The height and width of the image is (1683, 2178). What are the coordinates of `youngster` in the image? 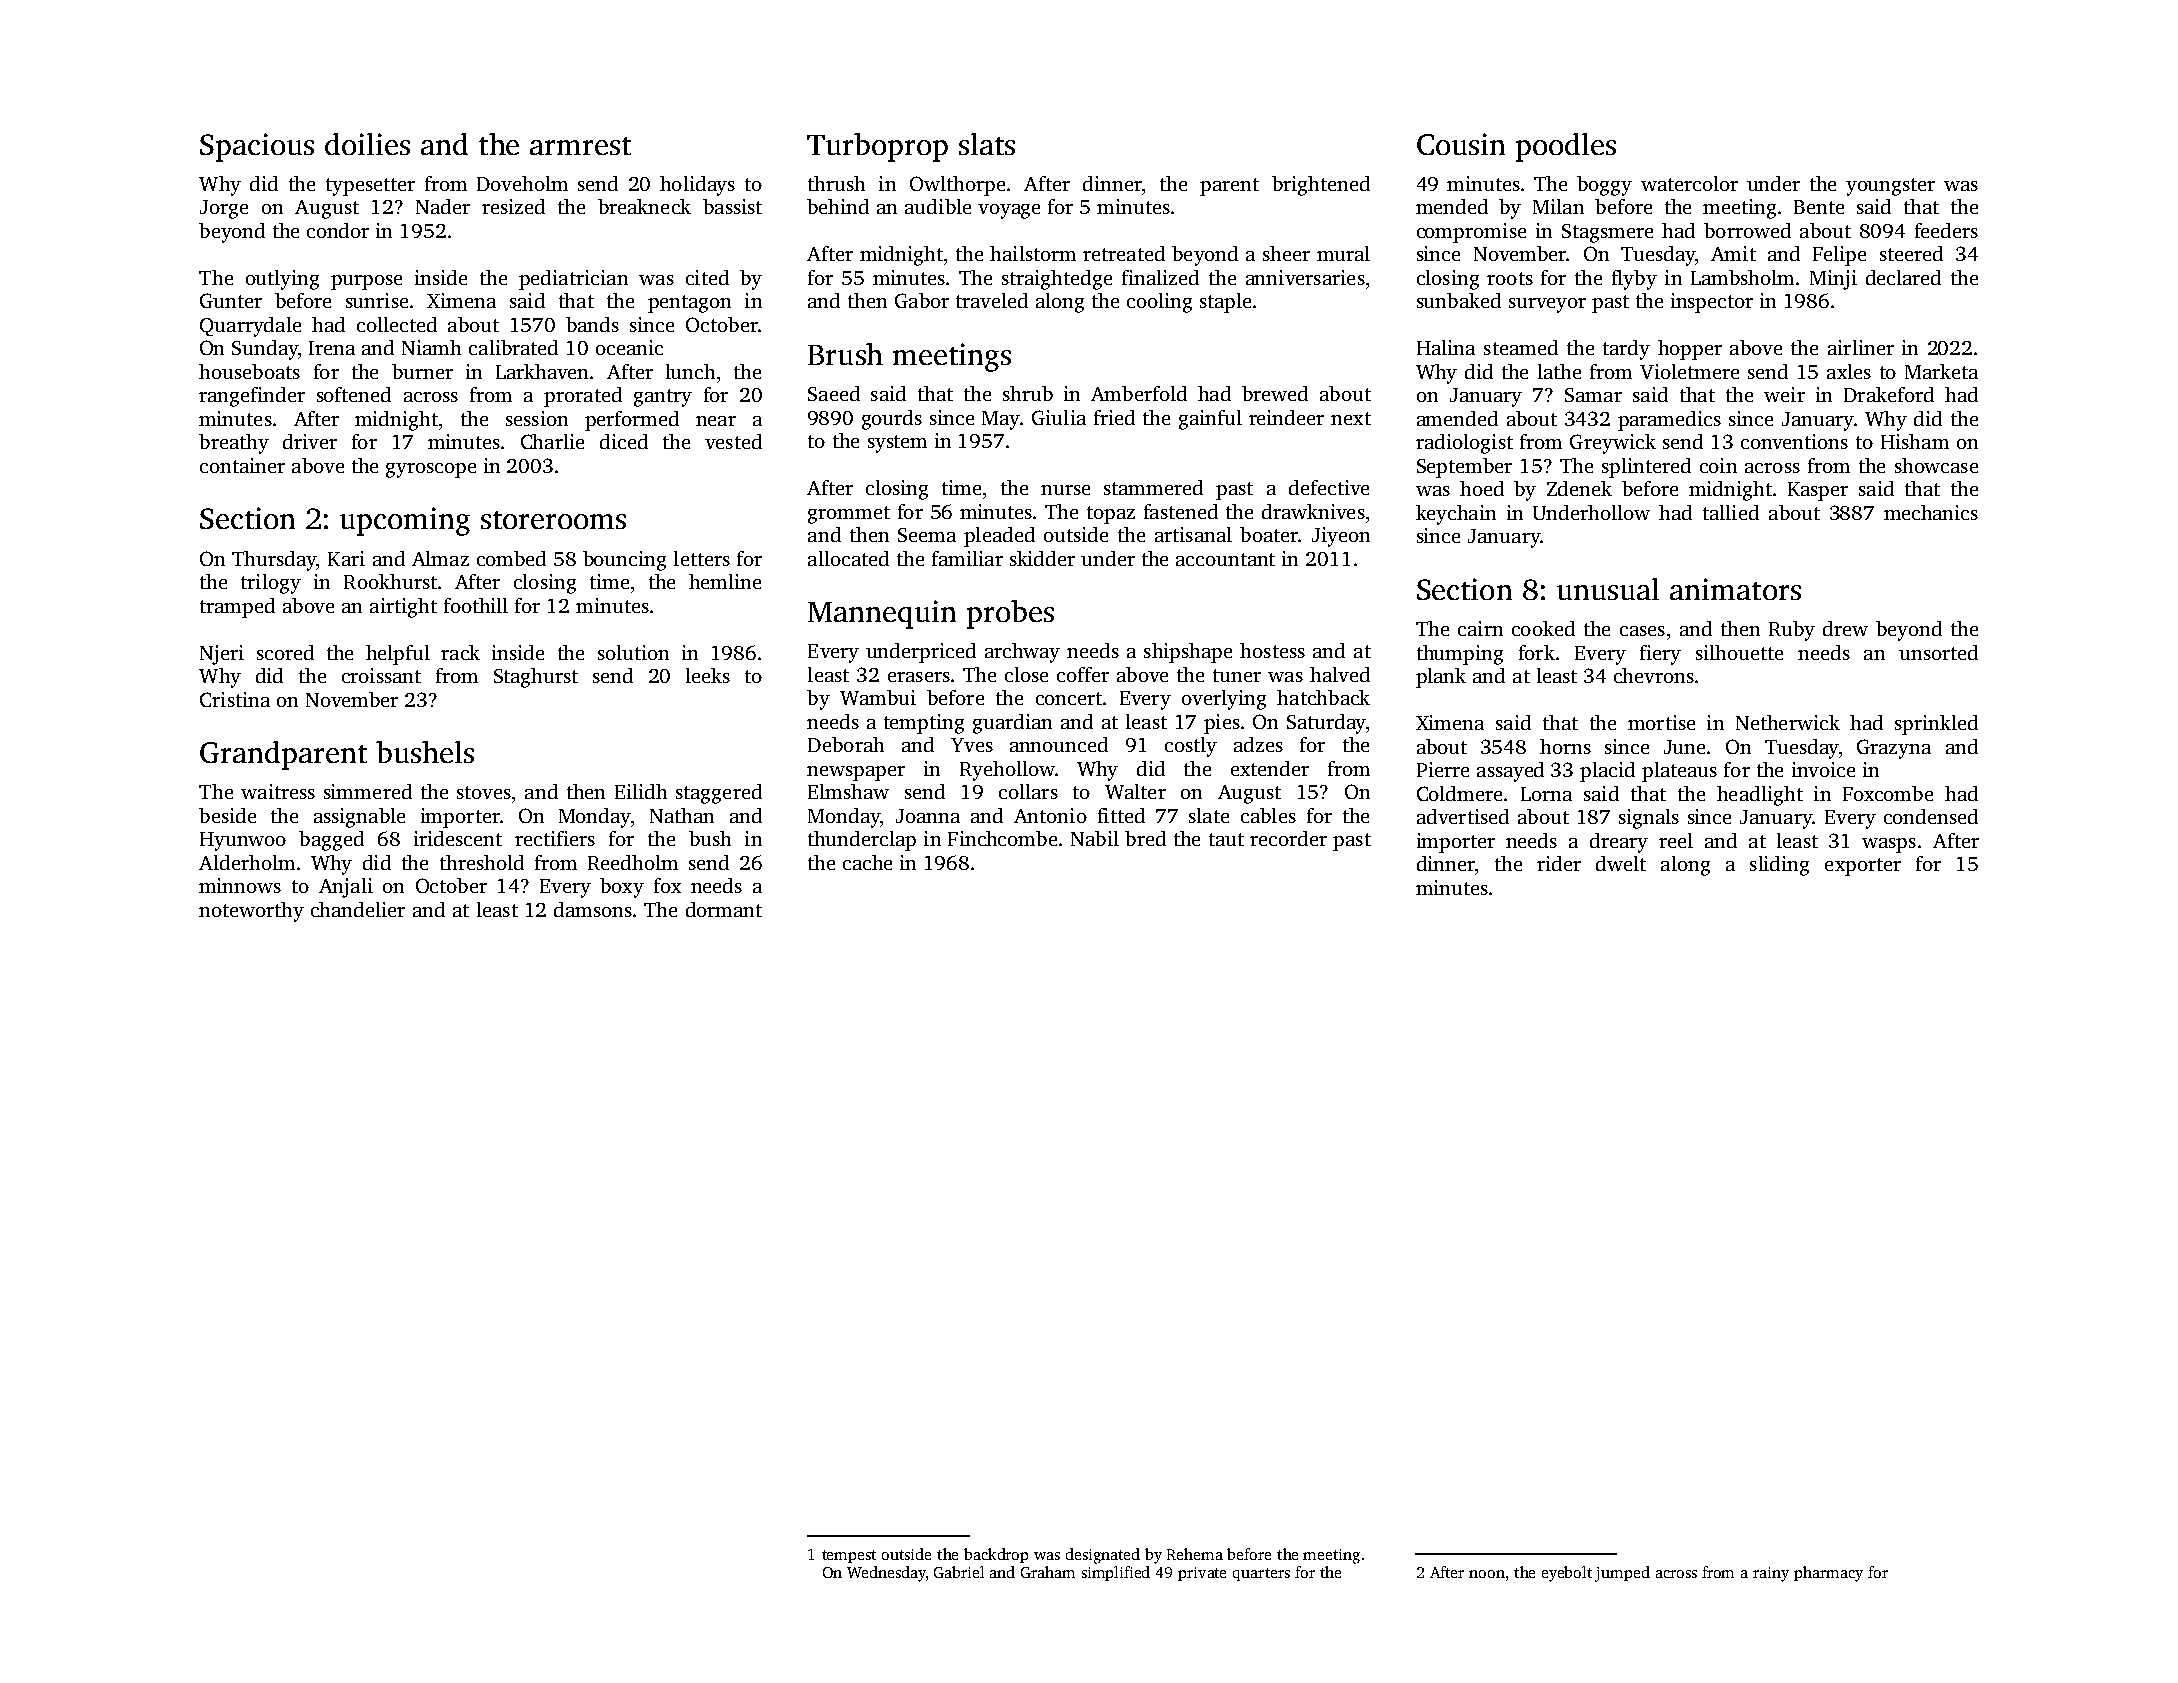 It's located at (1890, 187).
